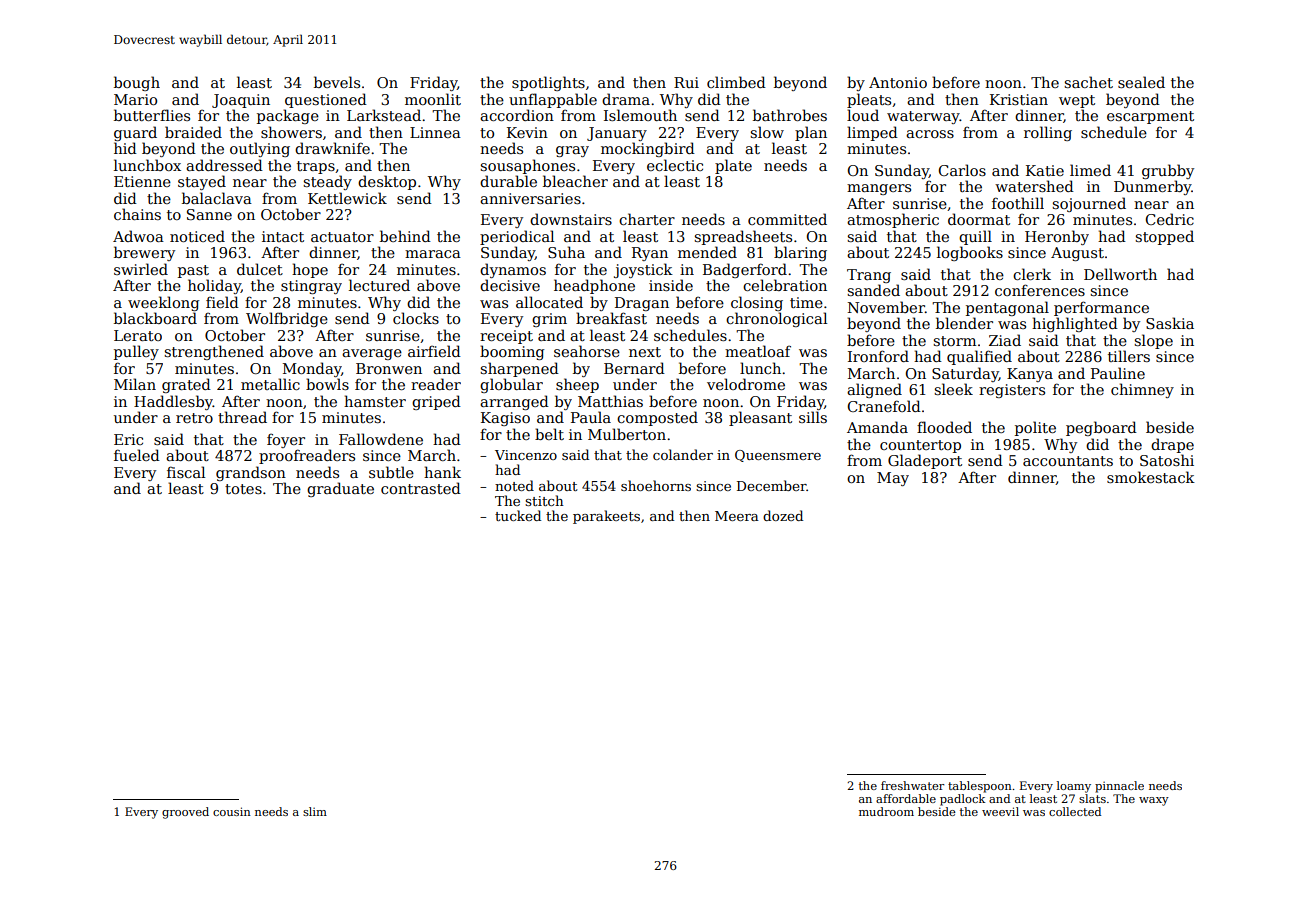 This page has width=1308, height=924. I want to click on sachet, so click(1088, 82).
